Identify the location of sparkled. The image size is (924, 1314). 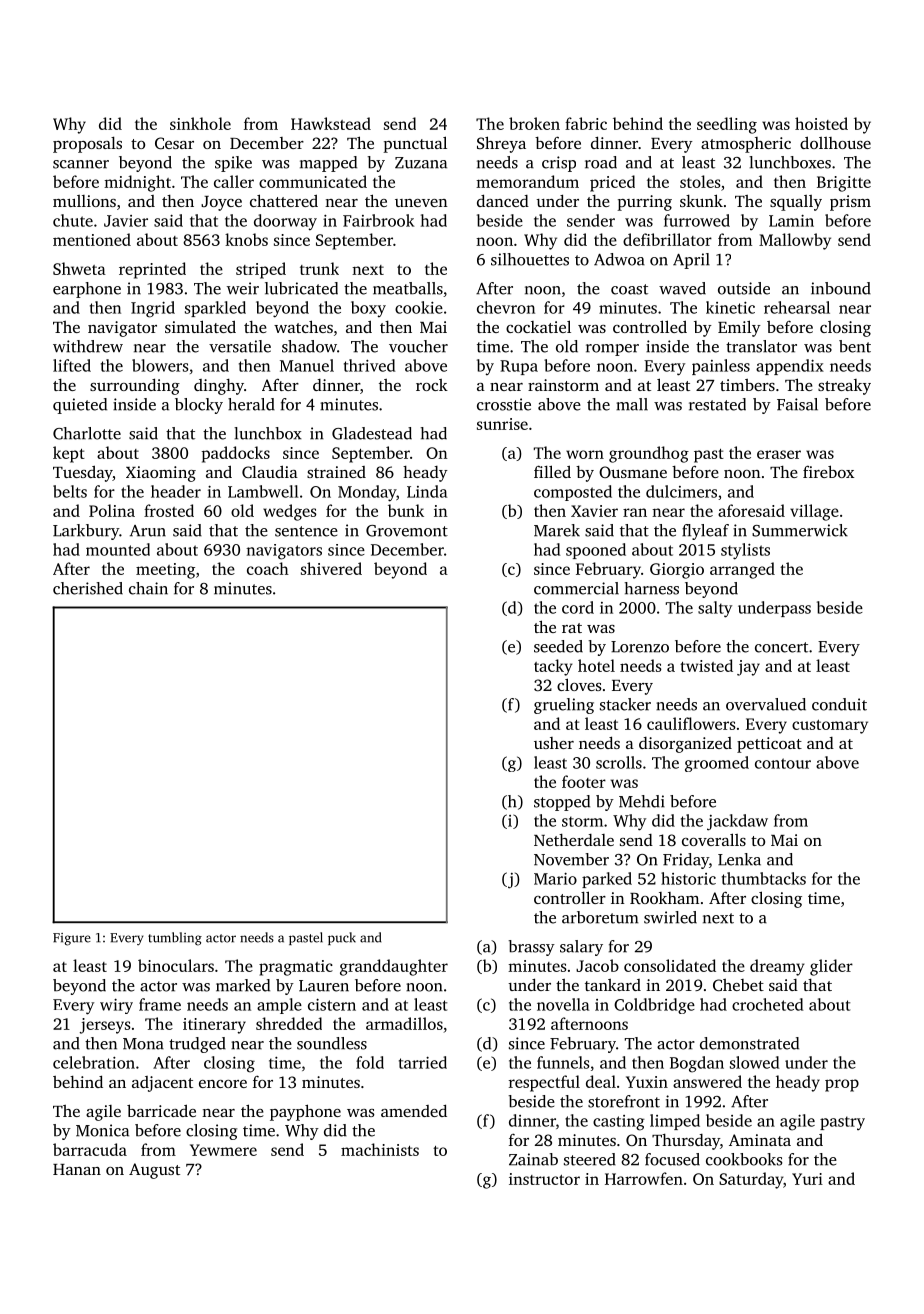
(215, 309).
